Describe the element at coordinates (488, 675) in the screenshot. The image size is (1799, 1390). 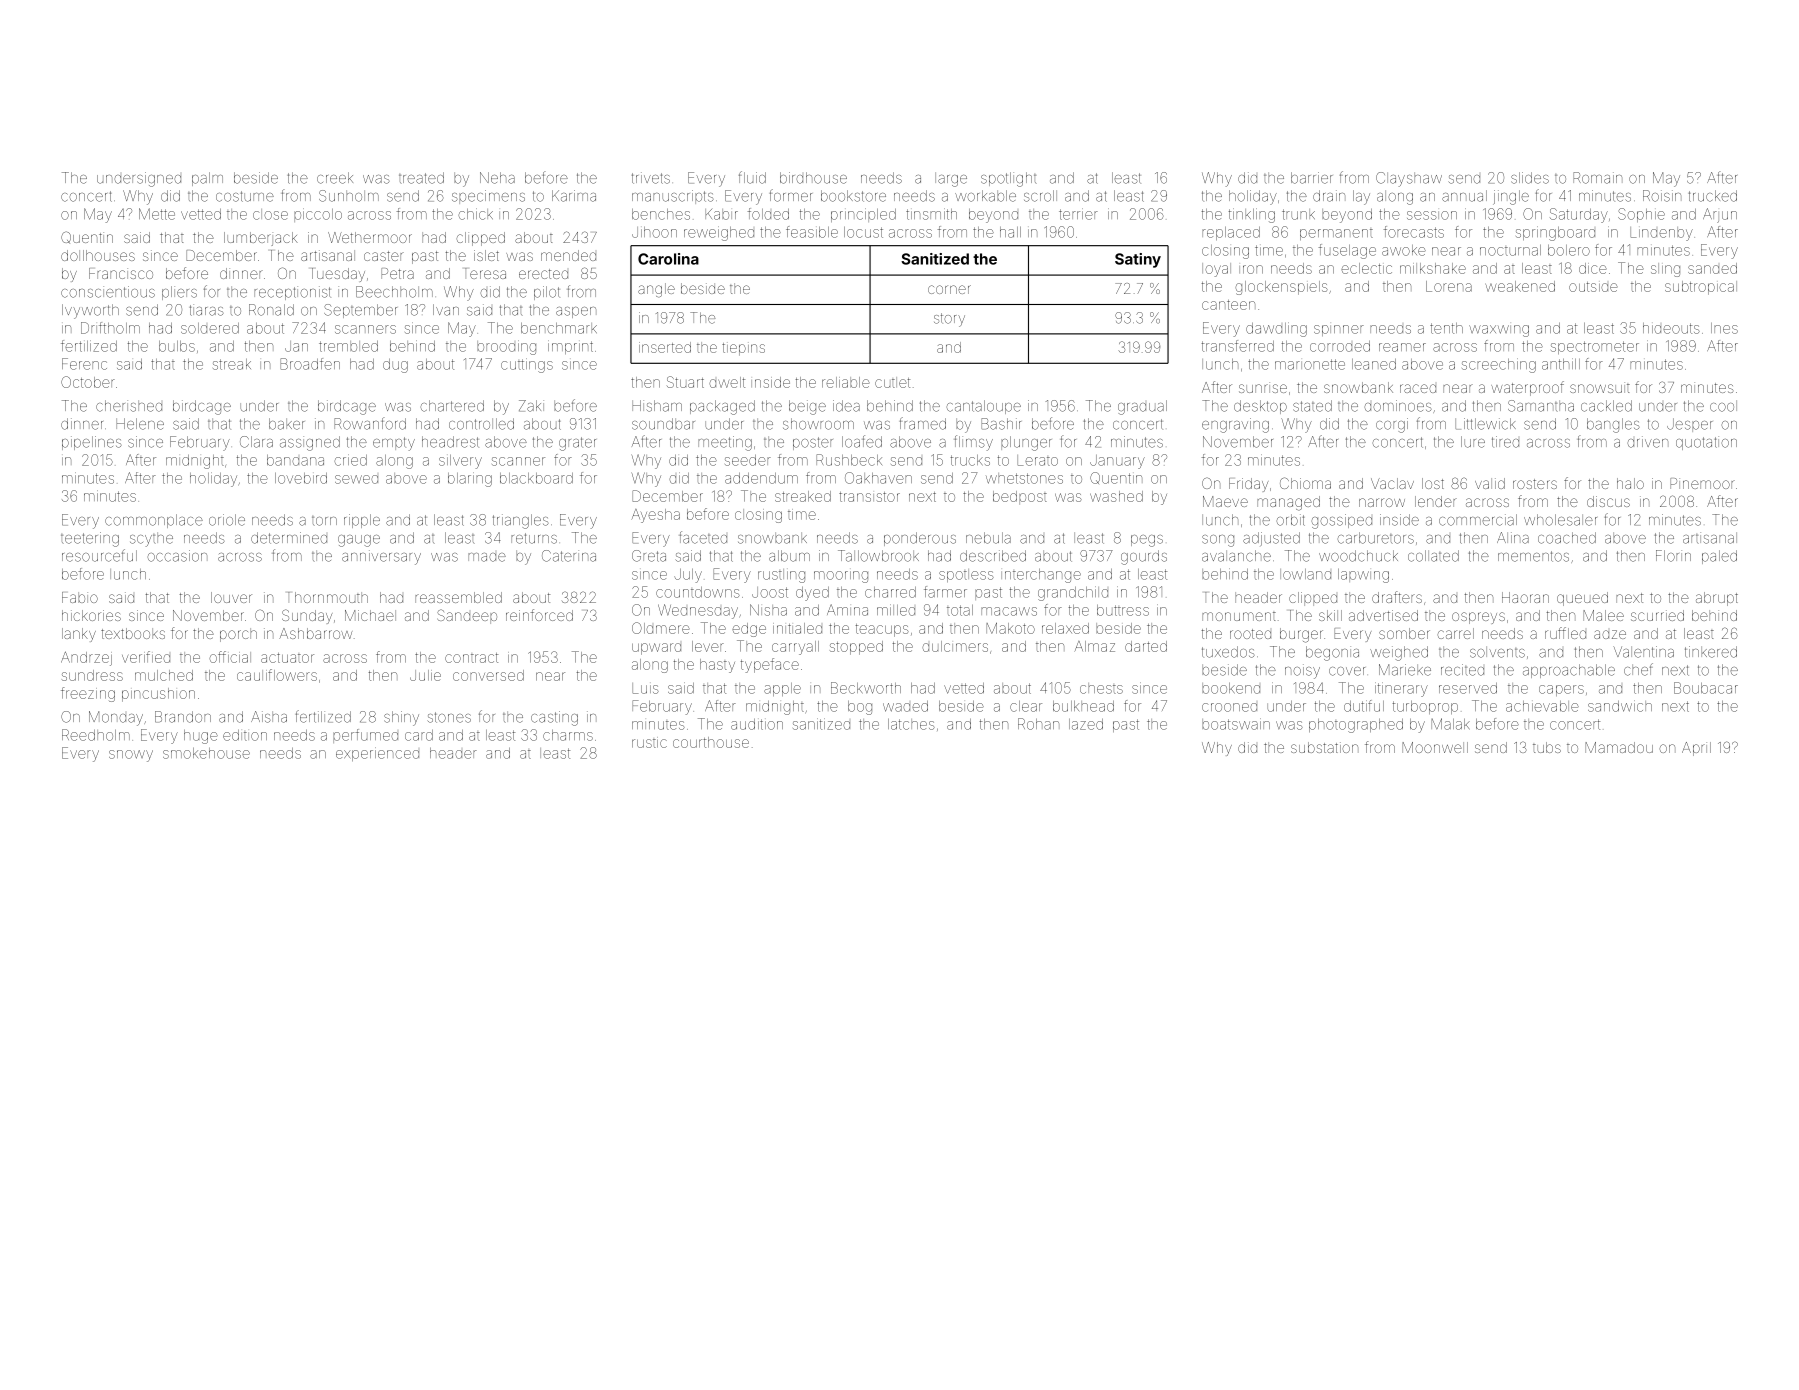
I see `conversed` at that location.
